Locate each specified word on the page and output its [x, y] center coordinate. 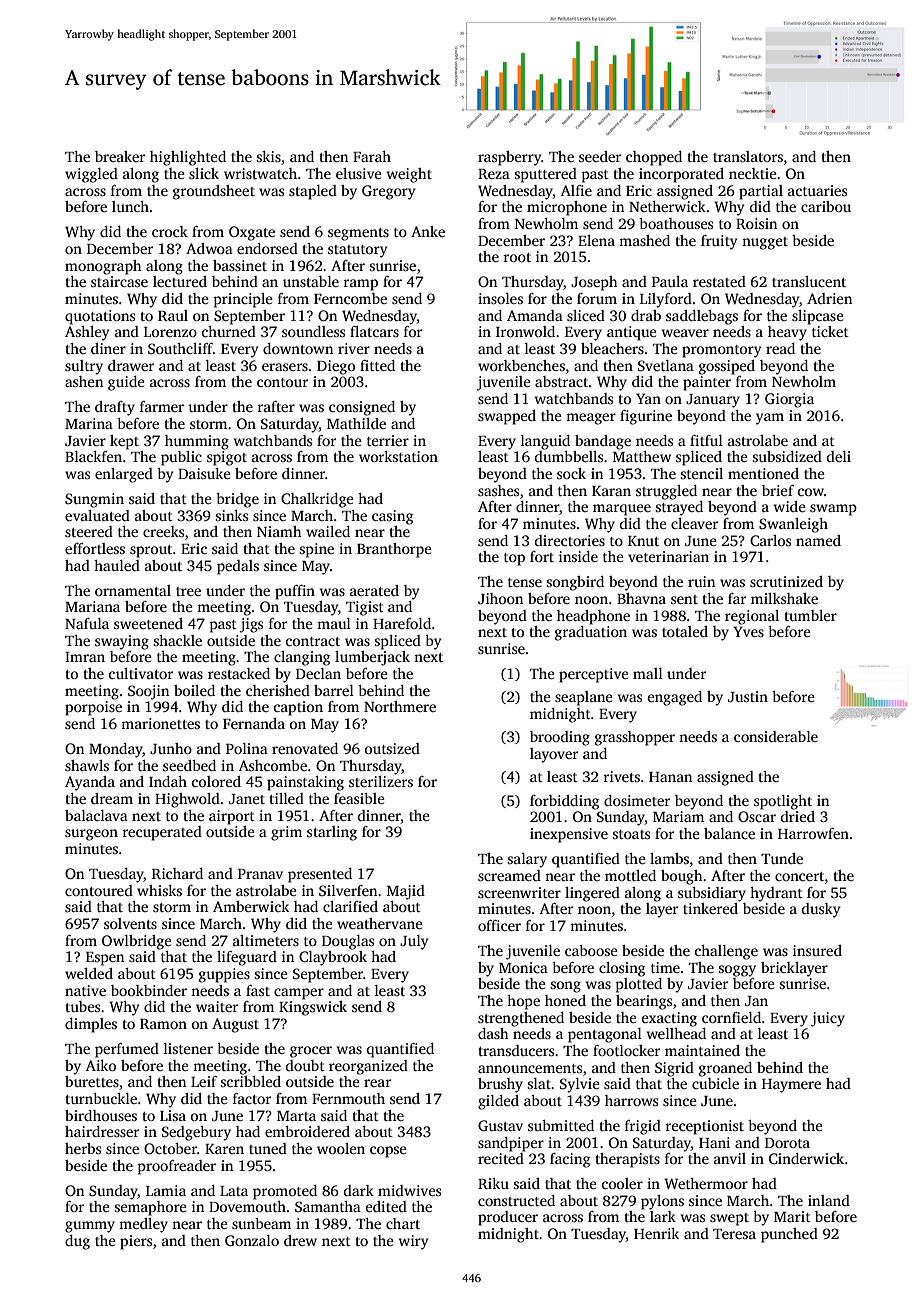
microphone [567, 208]
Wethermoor [706, 1183]
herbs [83, 1148]
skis [268, 156]
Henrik [656, 1233]
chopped [654, 158]
